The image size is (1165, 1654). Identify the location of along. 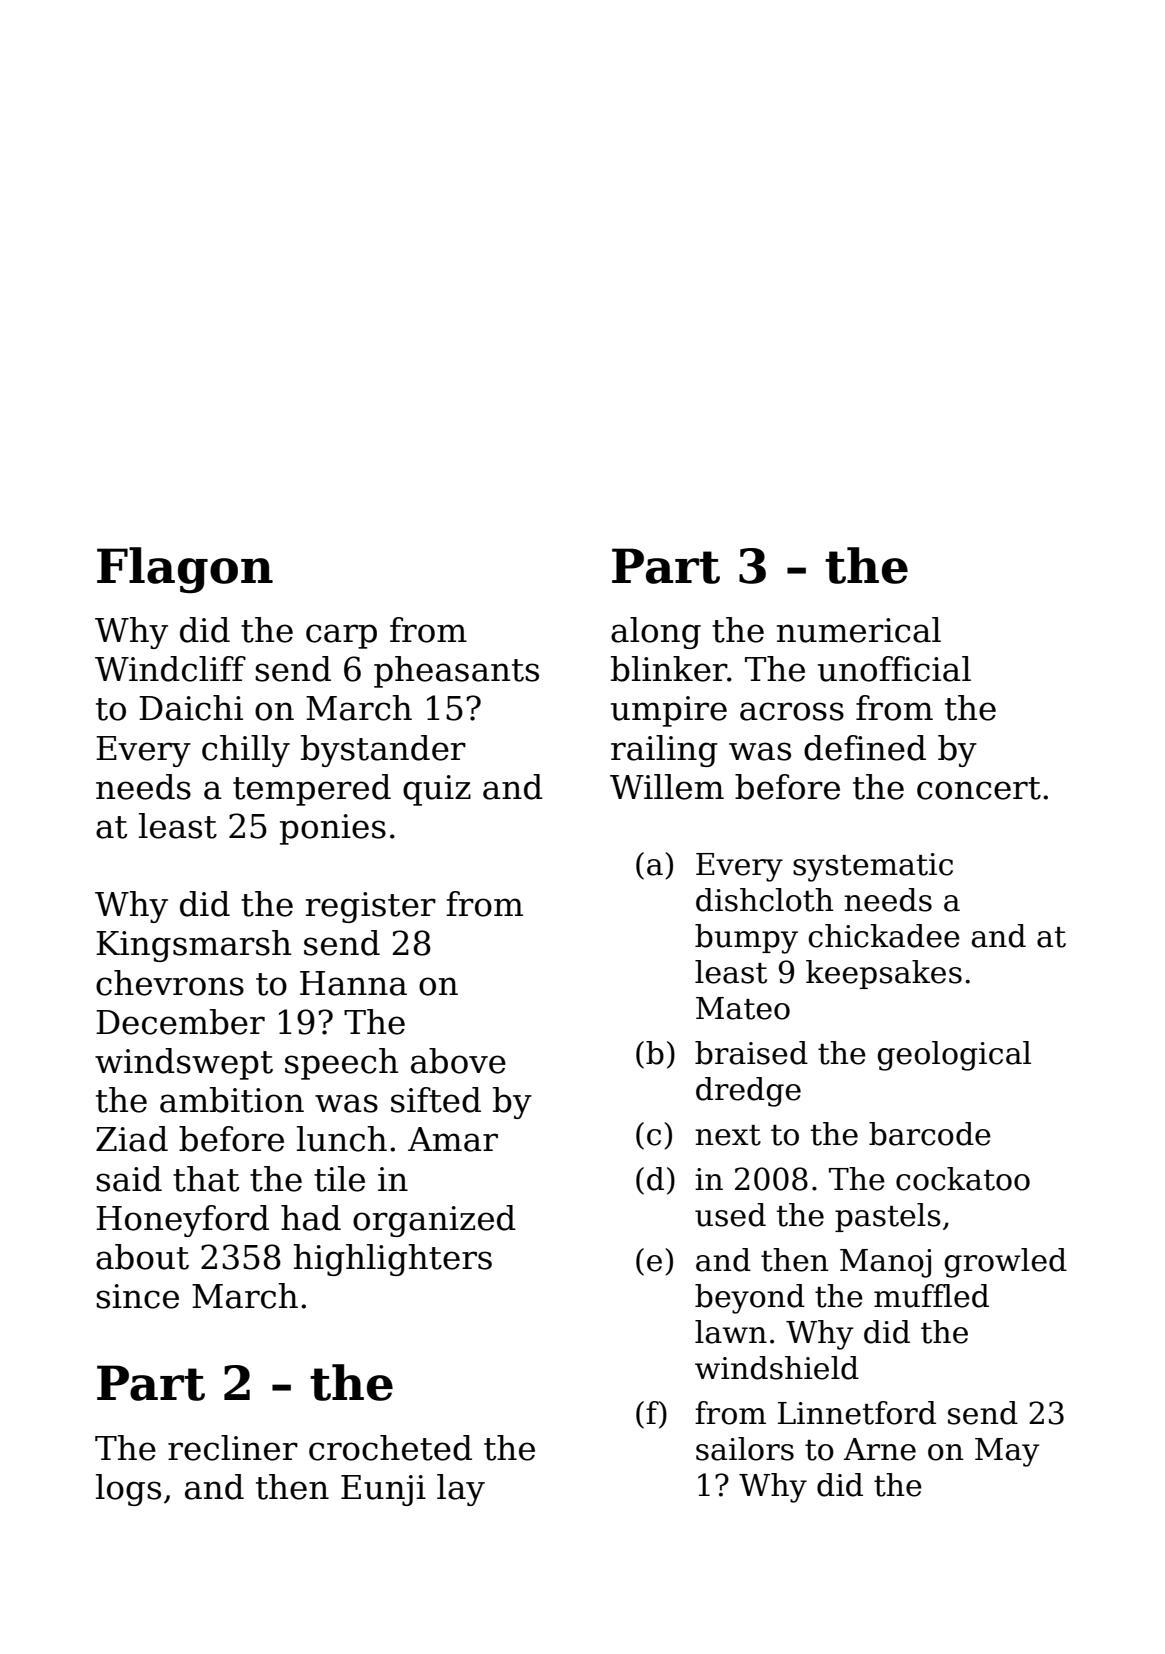
(656, 633).
